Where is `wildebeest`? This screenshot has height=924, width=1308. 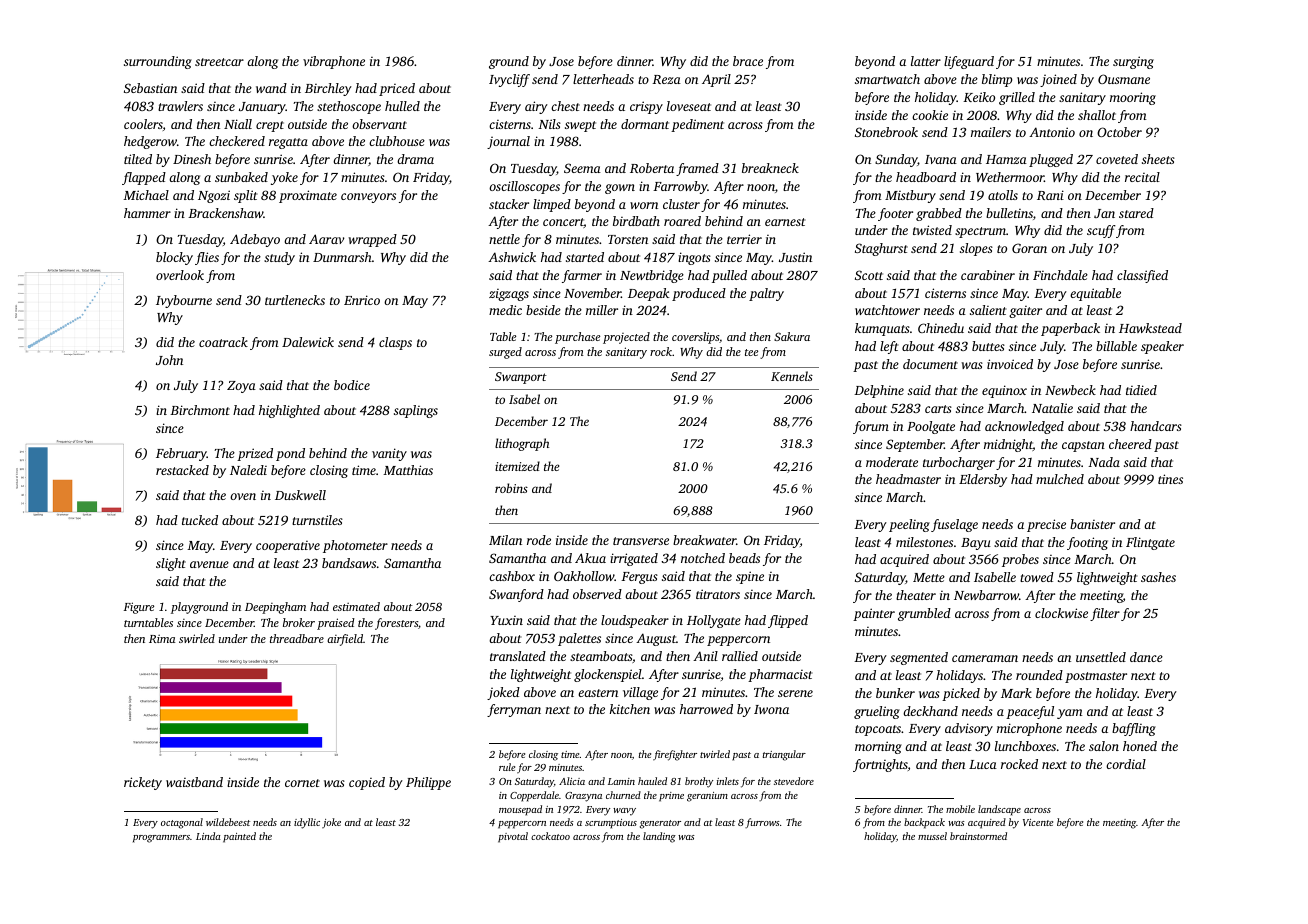 wildebeest is located at coordinates (228, 822).
